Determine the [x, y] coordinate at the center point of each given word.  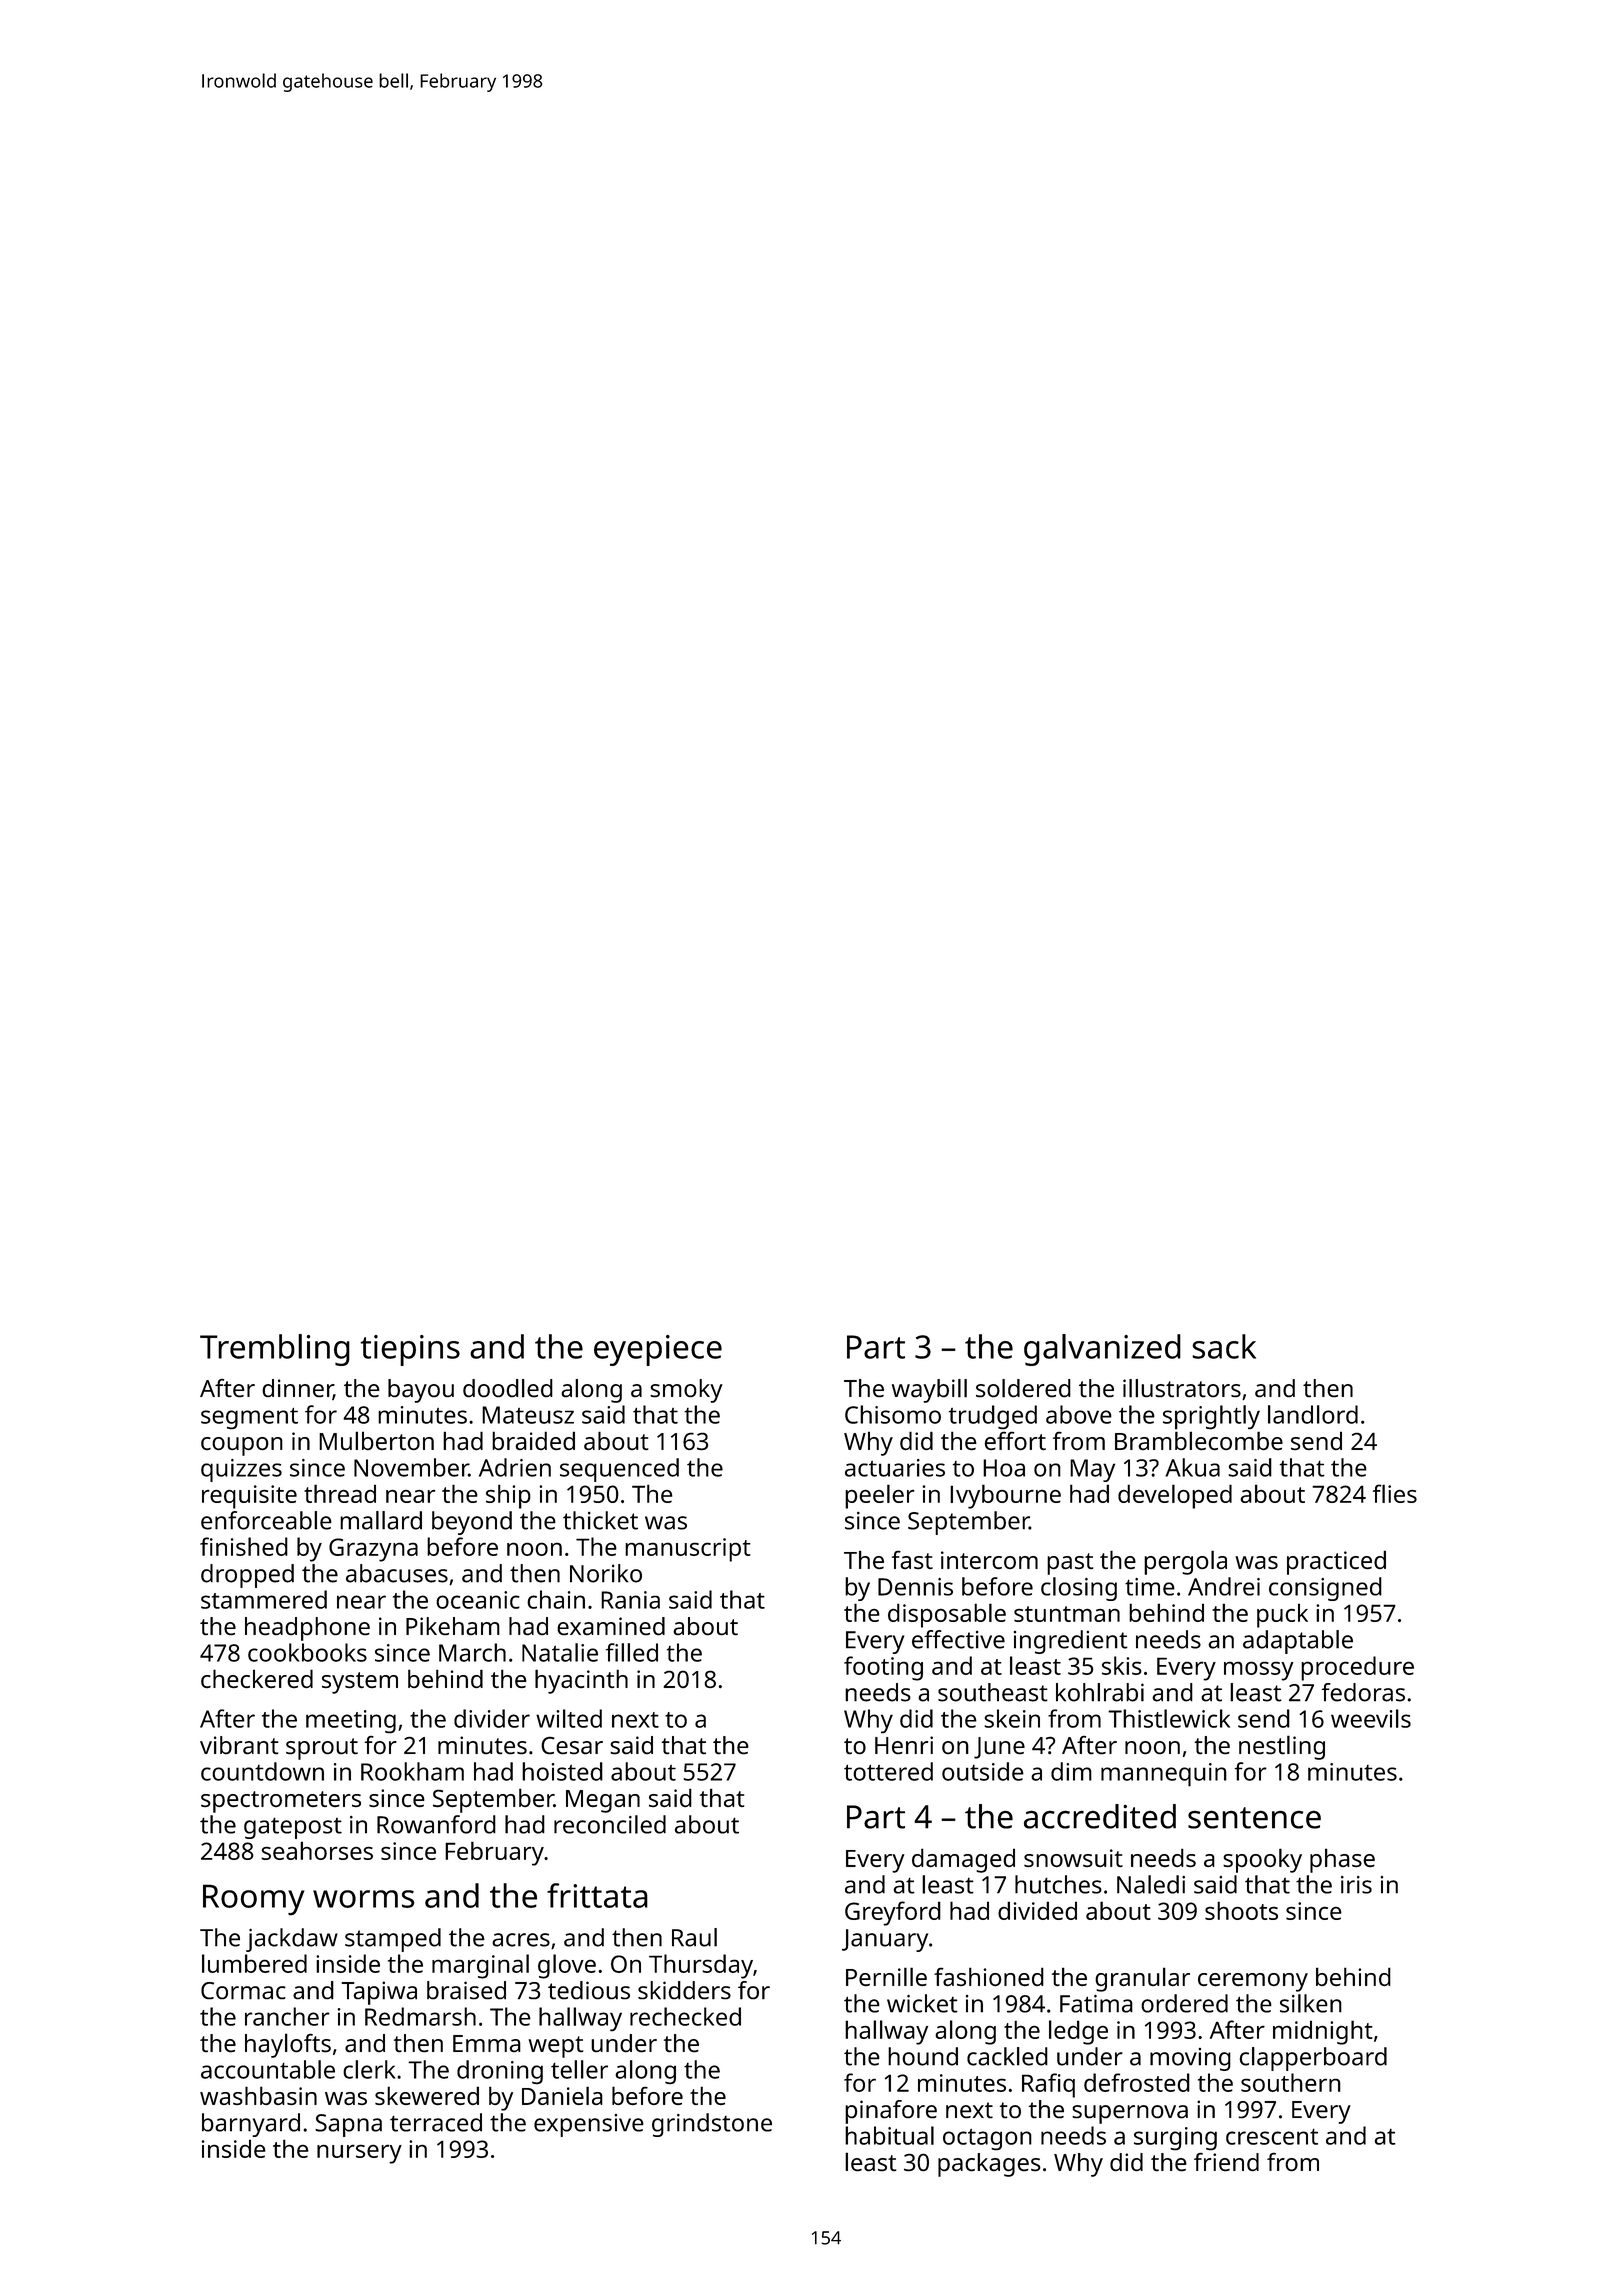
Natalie [560, 1652]
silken [1311, 2003]
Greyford [893, 1913]
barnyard [251, 2125]
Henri [904, 1745]
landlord [1313, 1414]
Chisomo [893, 1414]
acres [521, 1940]
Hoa [1004, 1468]
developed [1175, 1496]
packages [989, 2165]
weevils [1371, 1718]
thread [340, 1493]
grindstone [712, 2125]
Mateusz [528, 1415]
